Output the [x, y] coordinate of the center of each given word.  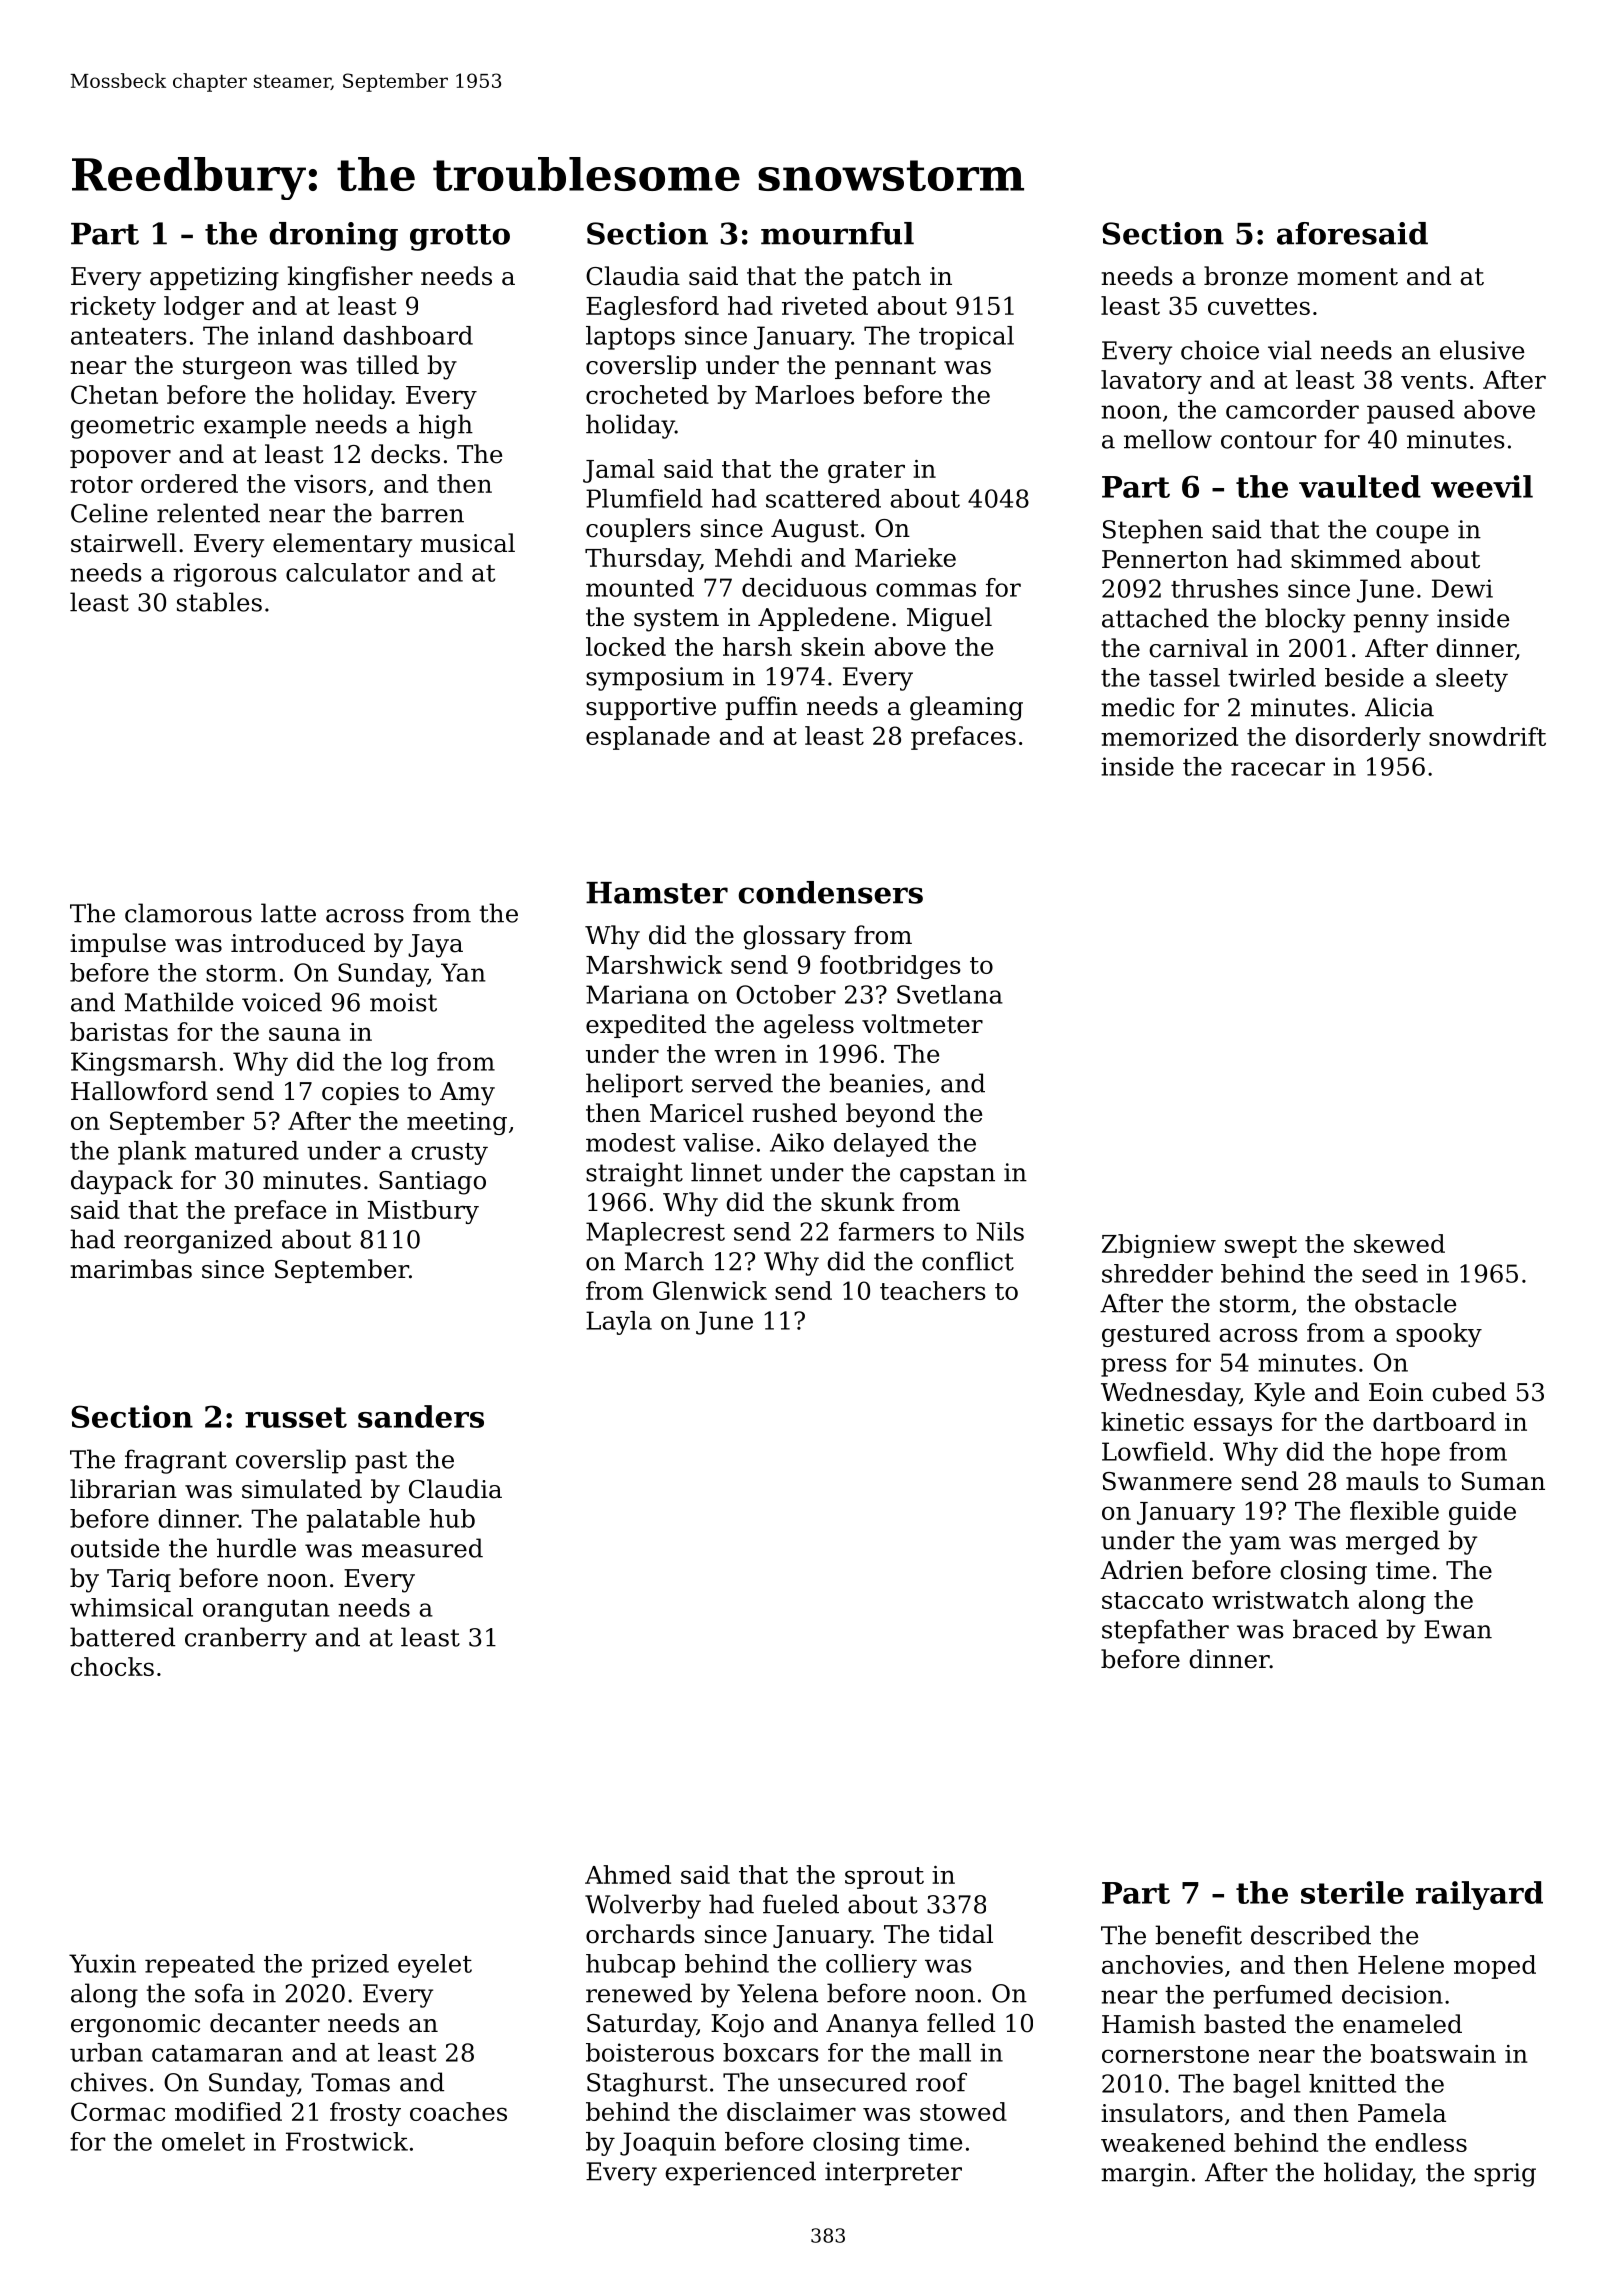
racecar [1278, 769]
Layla [619, 1323]
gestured [1156, 1335]
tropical [966, 338]
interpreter [893, 2174]
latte [288, 913]
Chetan [114, 394]
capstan [947, 1175]
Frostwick [347, 2141]
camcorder [1292, 409]
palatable [363, 1521]
